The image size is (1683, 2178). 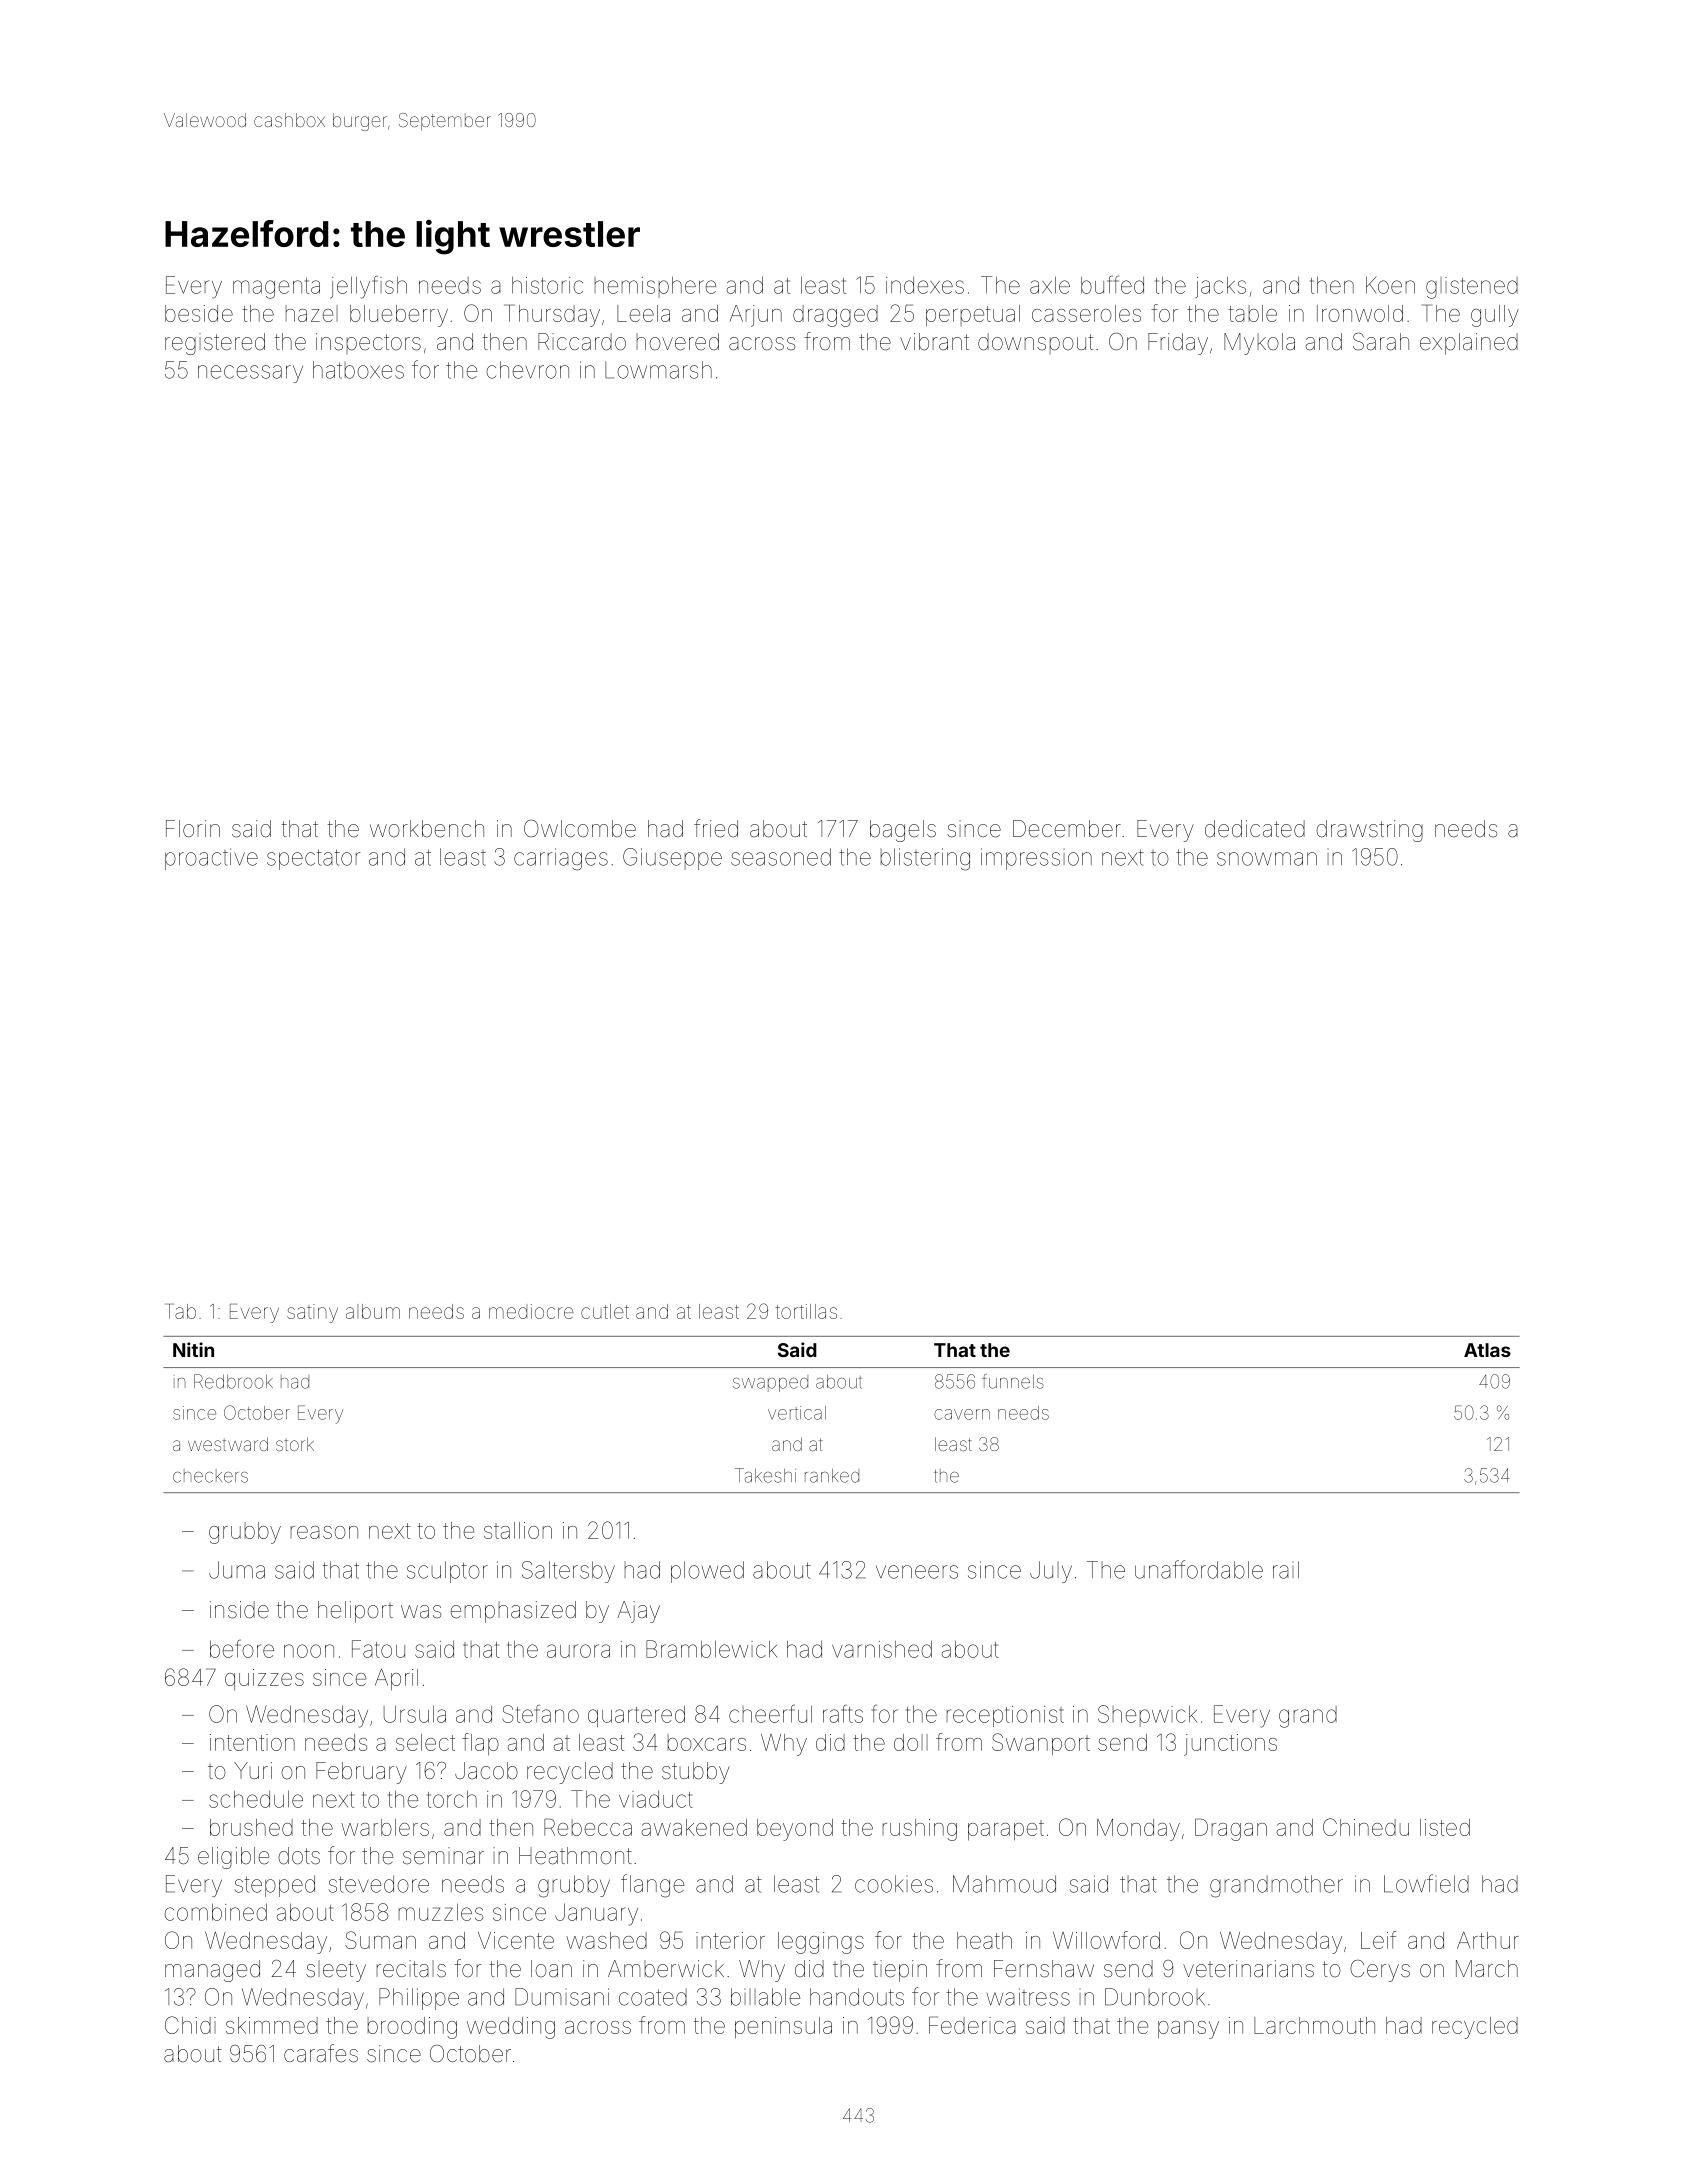 What do you see at coordinates (1472, 288) in the image?
I see `glistened` at bounding box center [1472, 288].
